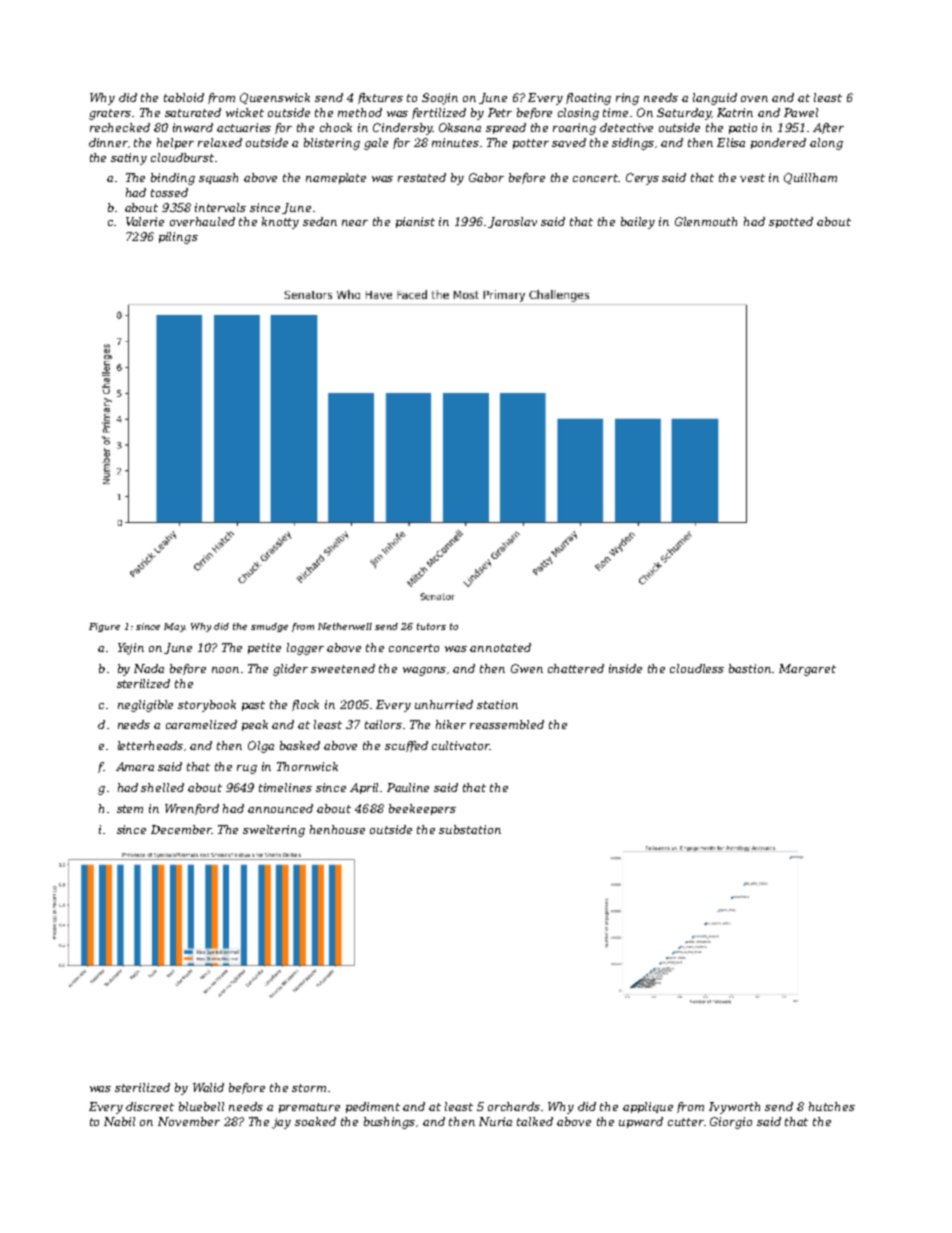 This screenshot has width=952, height=1233. What do you see at coordinates (431, 626) in the screenshot?
I see `tutors` at bounding box center [431, 626].
